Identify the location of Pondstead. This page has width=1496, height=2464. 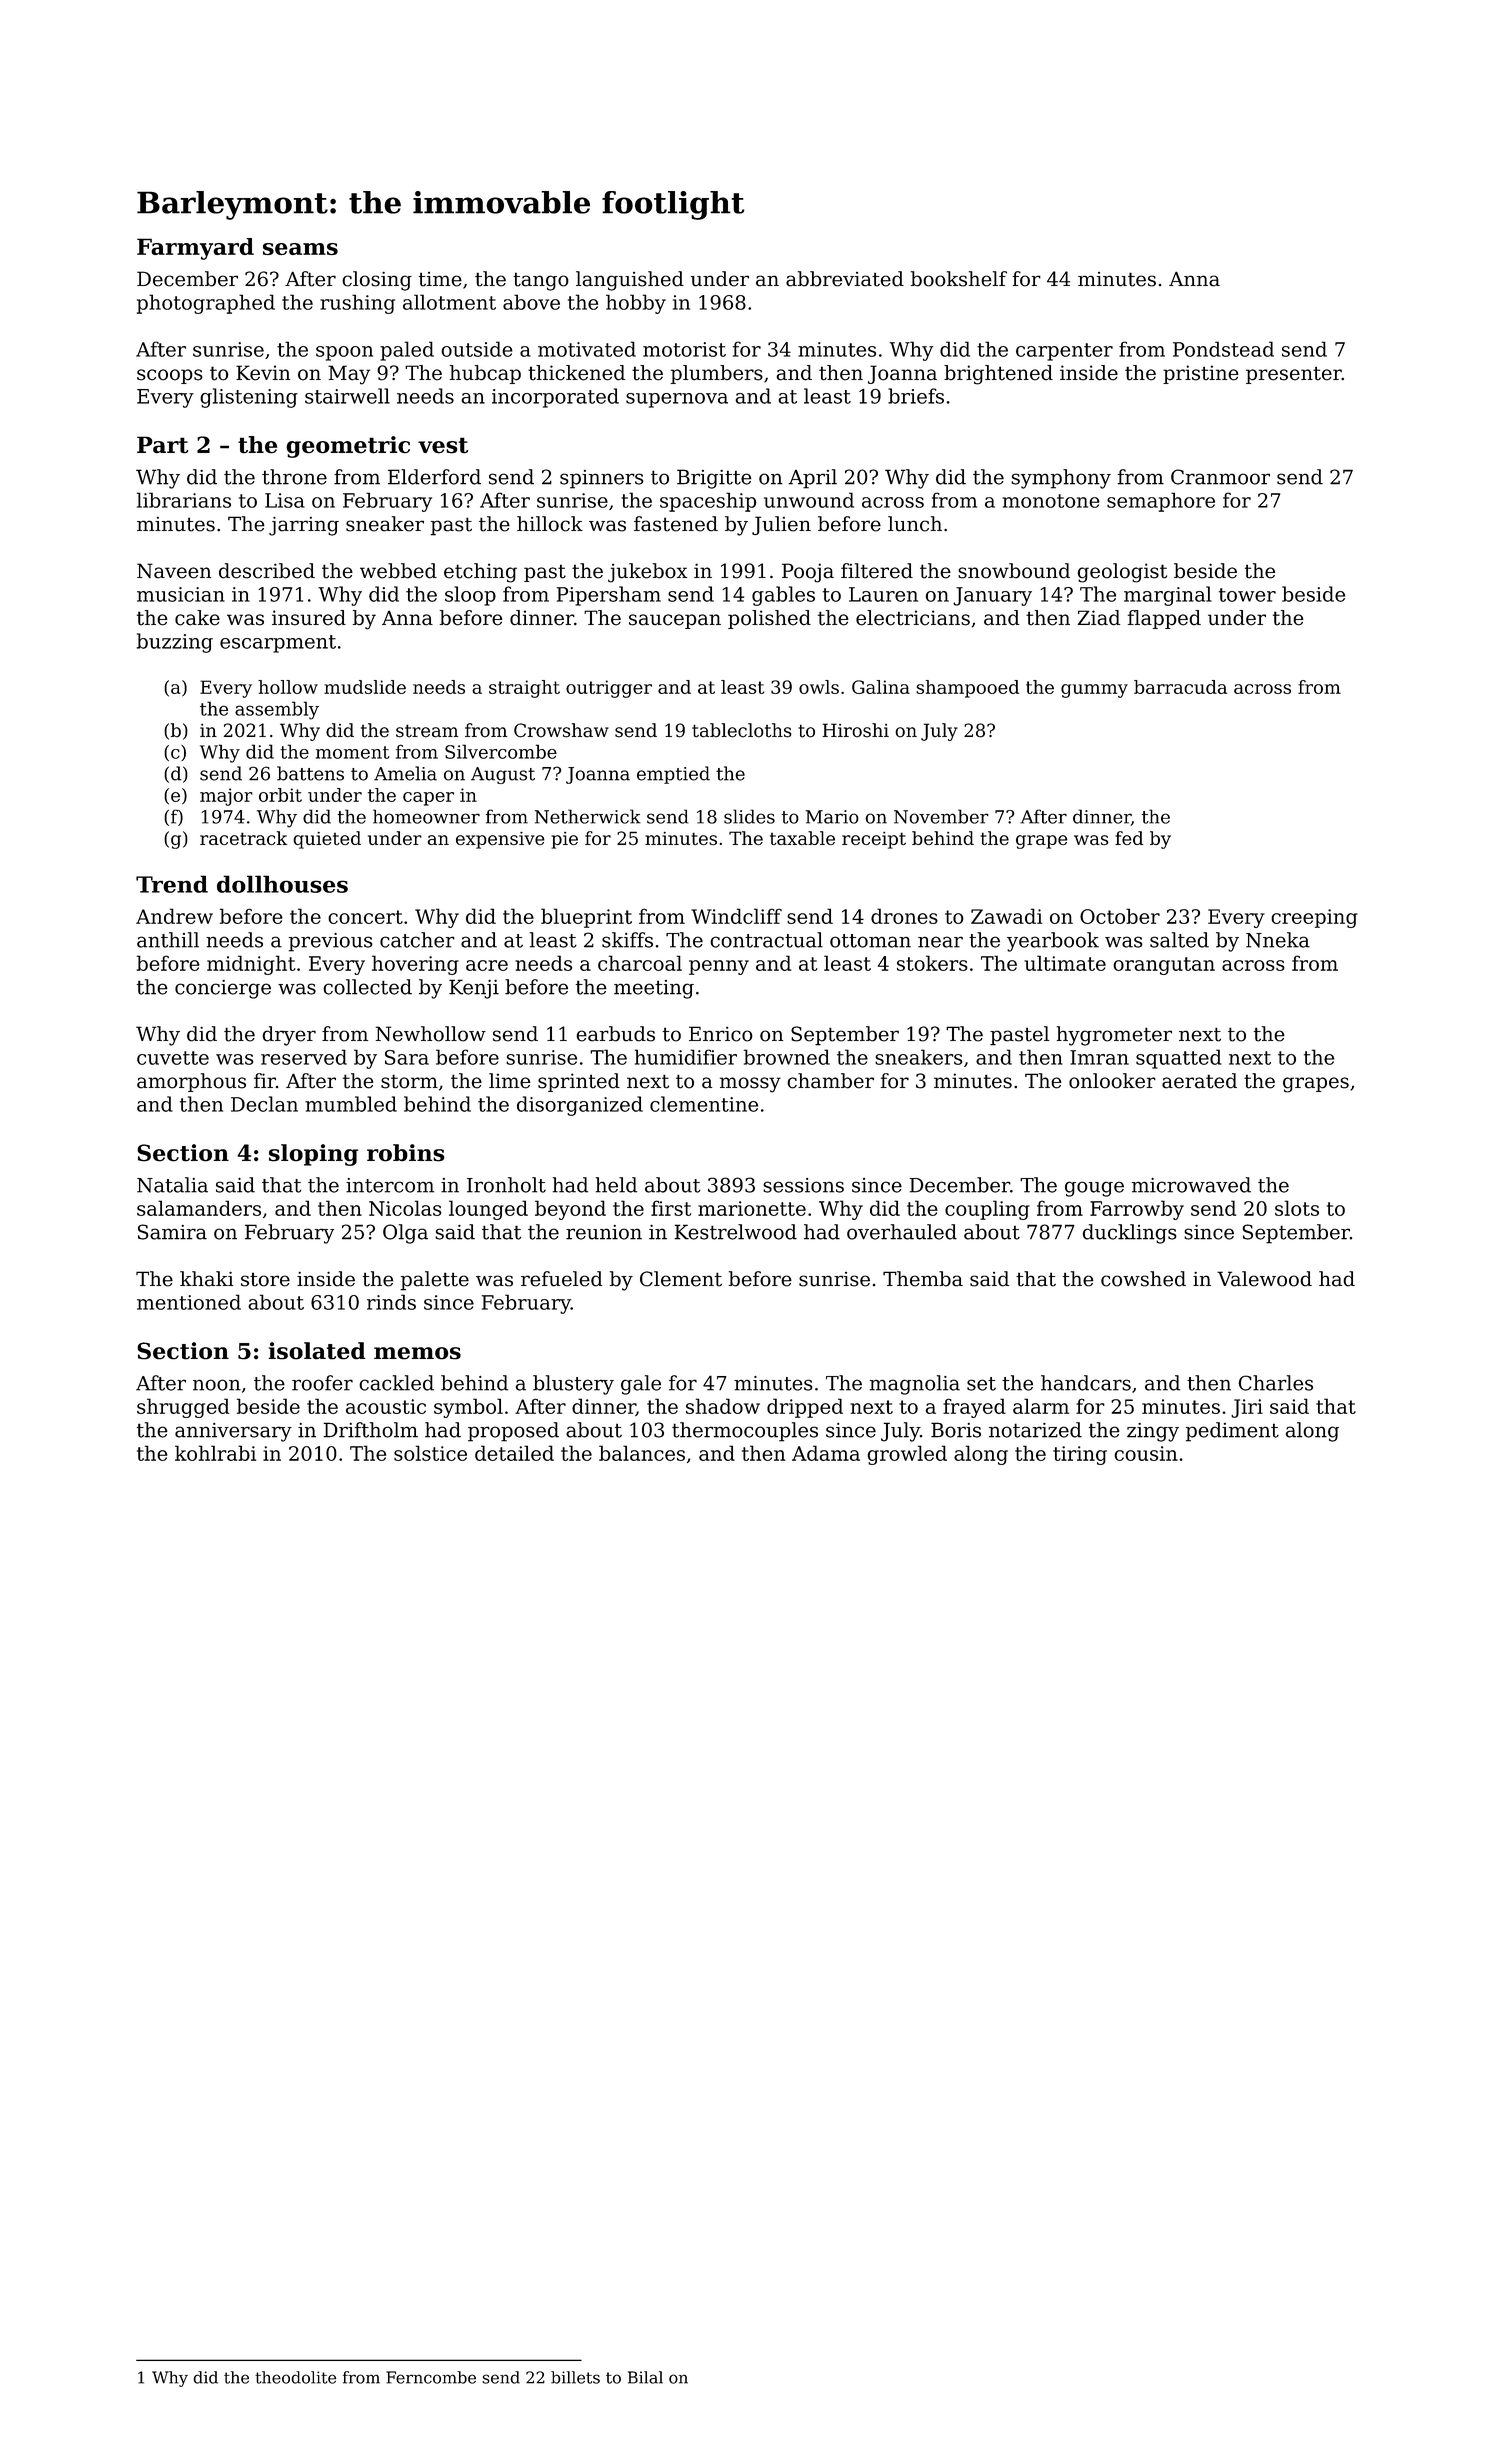
(1223, 349).
